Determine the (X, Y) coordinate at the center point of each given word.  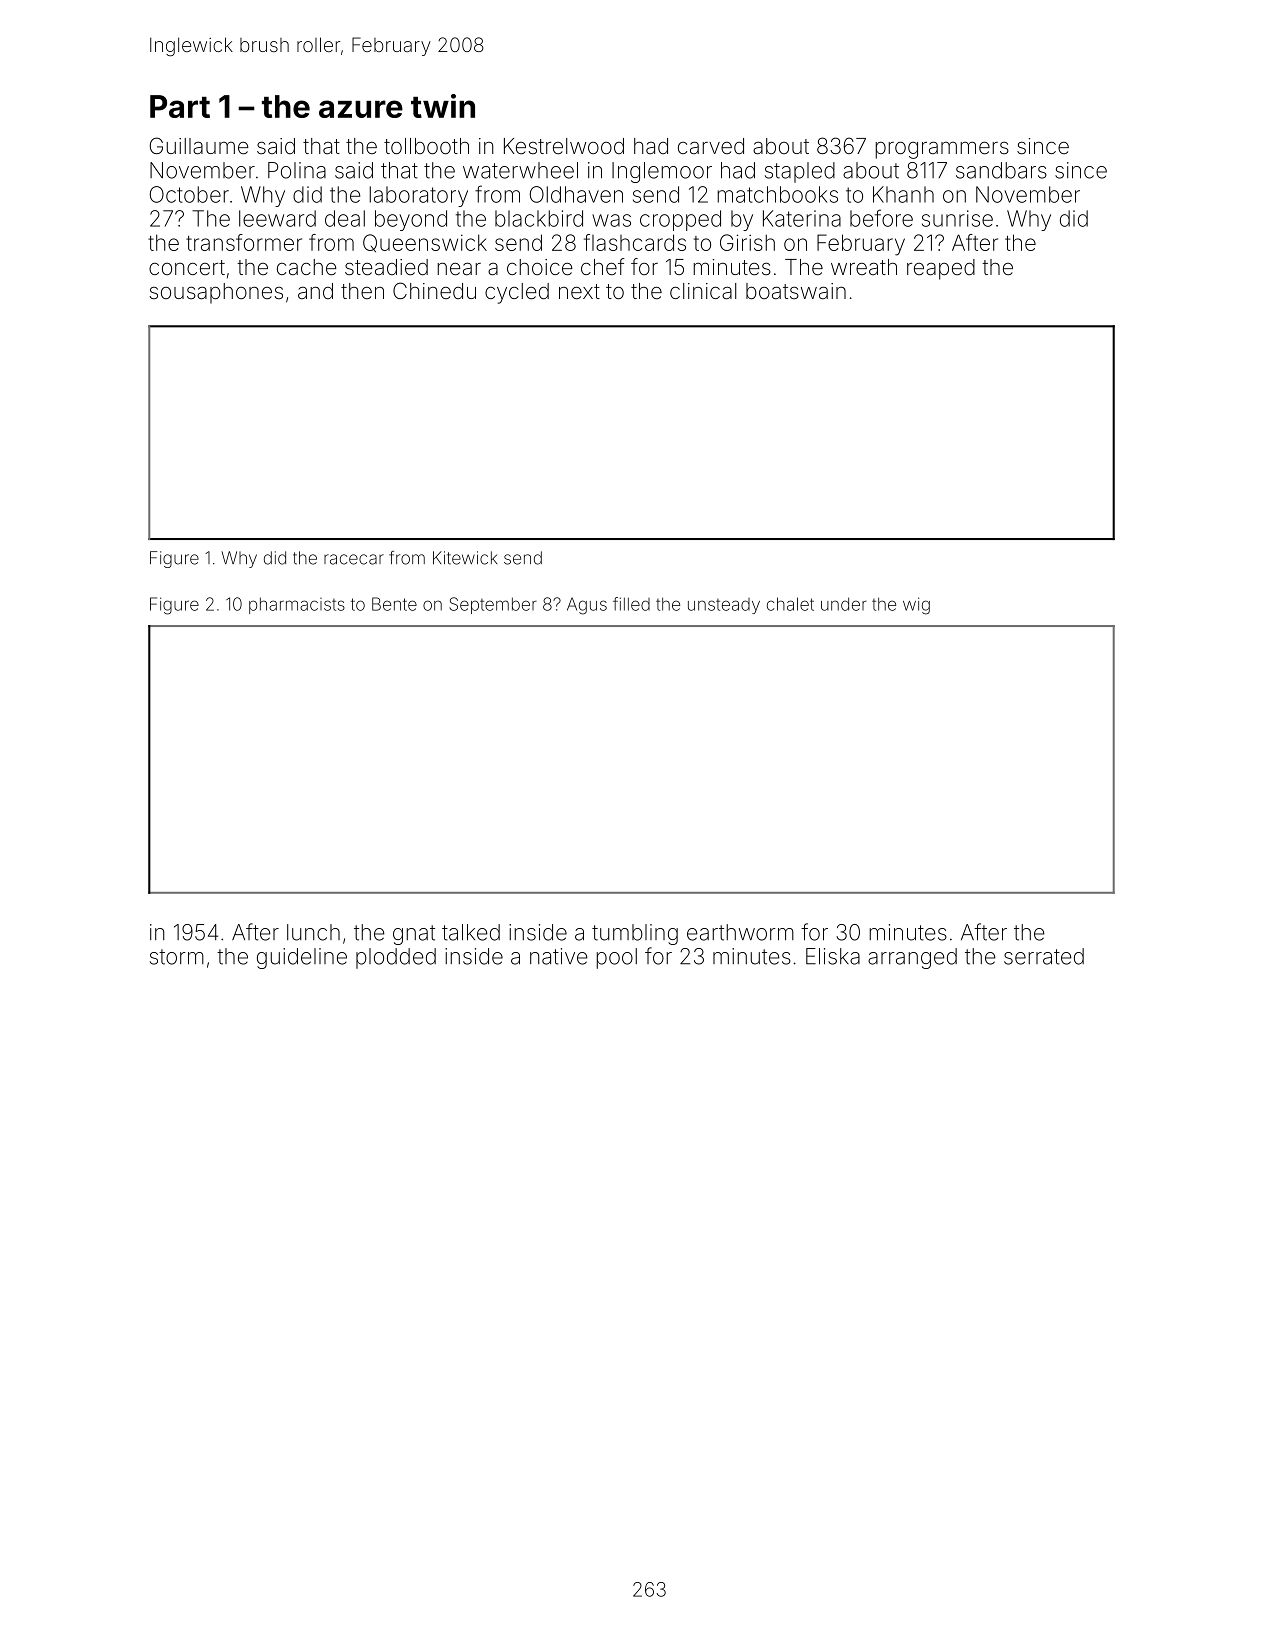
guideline (302, 958)
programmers (942, 150)
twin (443, 106)
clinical (703, 291)
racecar (354, 559)
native (559, 956)
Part (180, 106)
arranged (912, 958)
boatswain (796, 291)
